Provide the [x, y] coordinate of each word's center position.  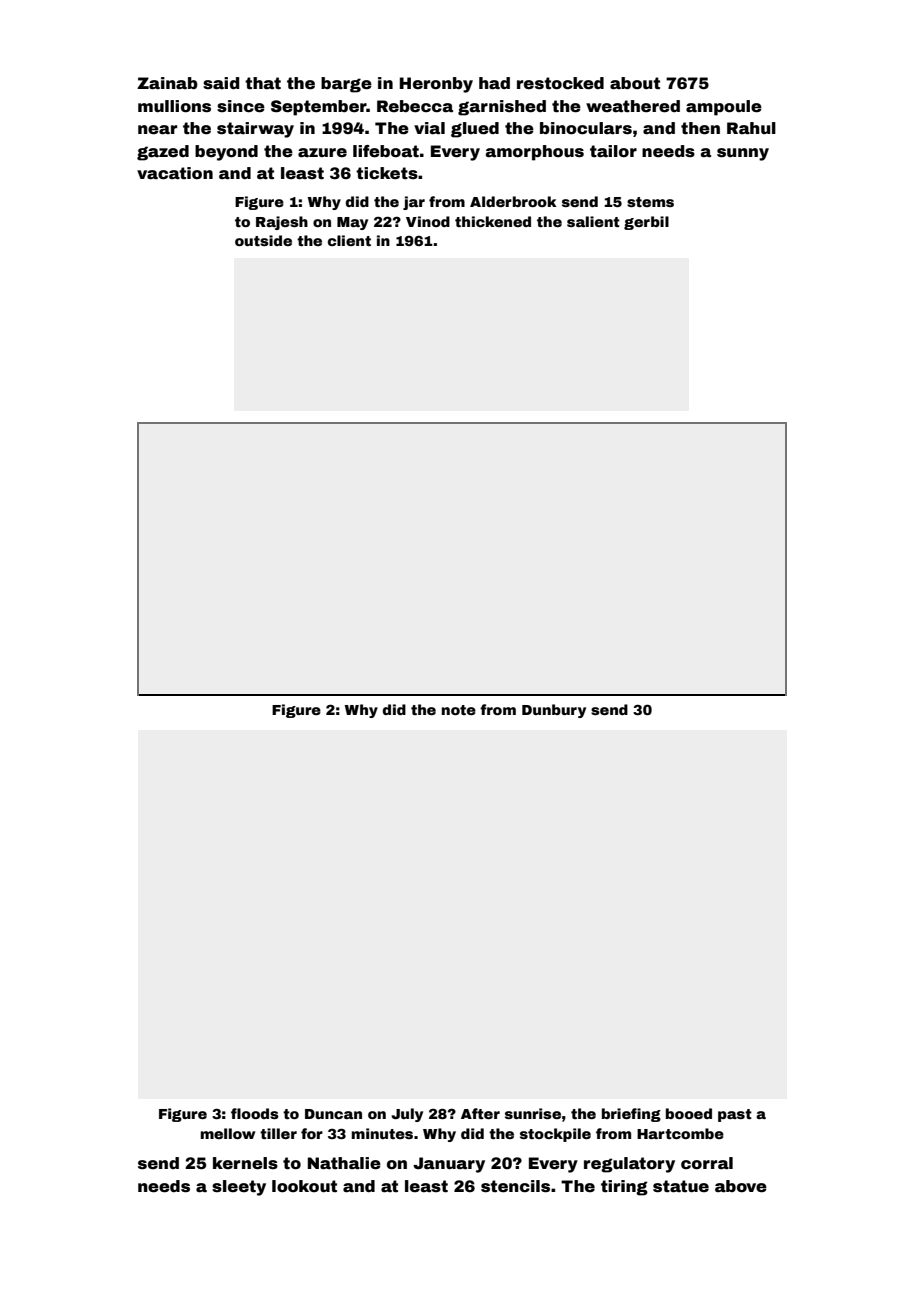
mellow [228, 1133]
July [407, 1115]
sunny [743, 154]
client [349, 240]
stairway [255, 130]
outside [263, 240]
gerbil [646, 223]
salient [593, 221]
